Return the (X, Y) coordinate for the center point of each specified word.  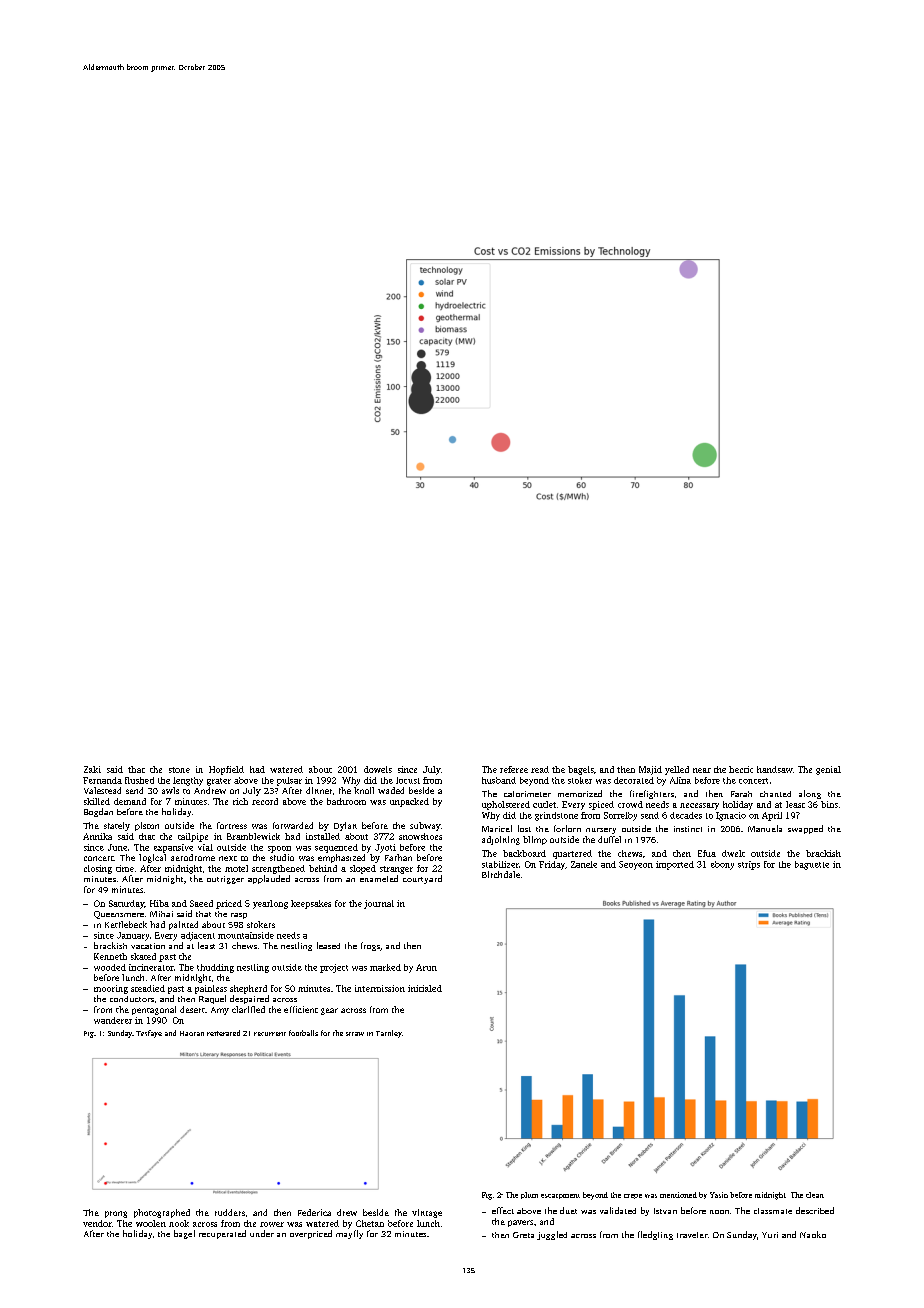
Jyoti (385, 848)
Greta (523, 1235)
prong (116, 1214)
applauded (269, 879)
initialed (425, 988)
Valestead (102, 790)
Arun (426, 967)
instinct (688, 829)
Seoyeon (636, 865)
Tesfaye (149, 1034)
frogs (370, 946)
